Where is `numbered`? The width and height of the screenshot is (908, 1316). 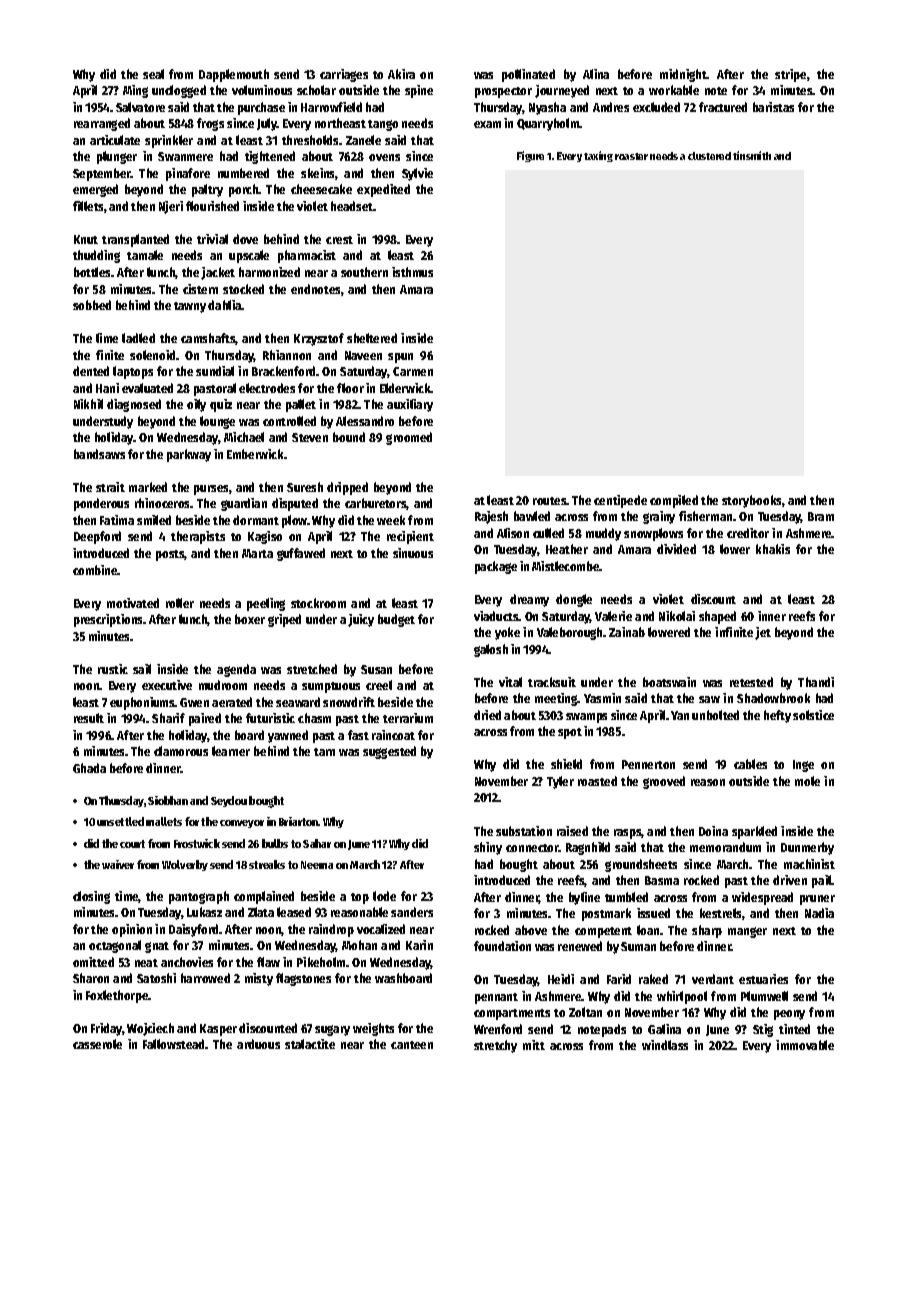
numbered is located at coordinates (243, 173).
